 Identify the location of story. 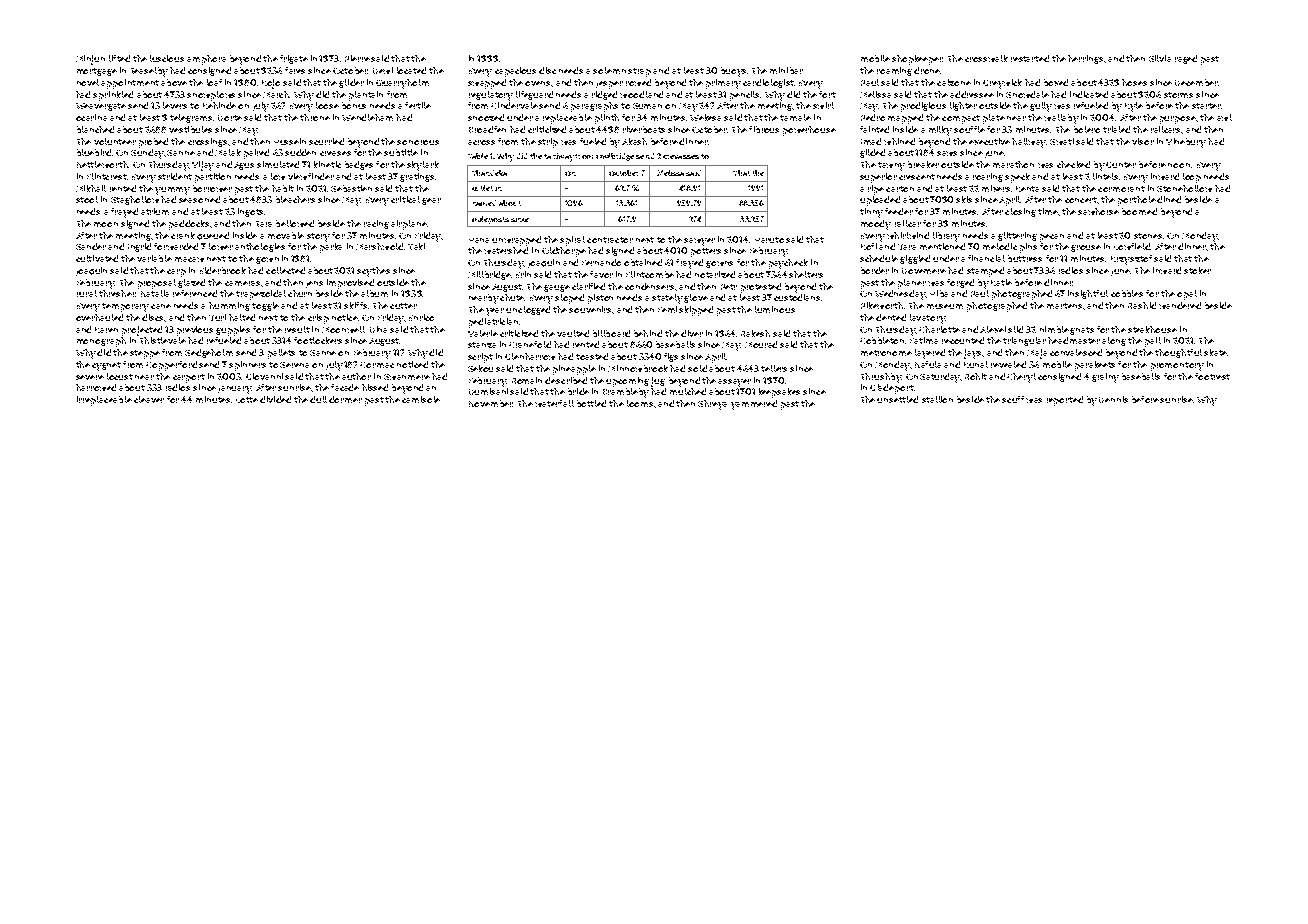
(318, 237).
